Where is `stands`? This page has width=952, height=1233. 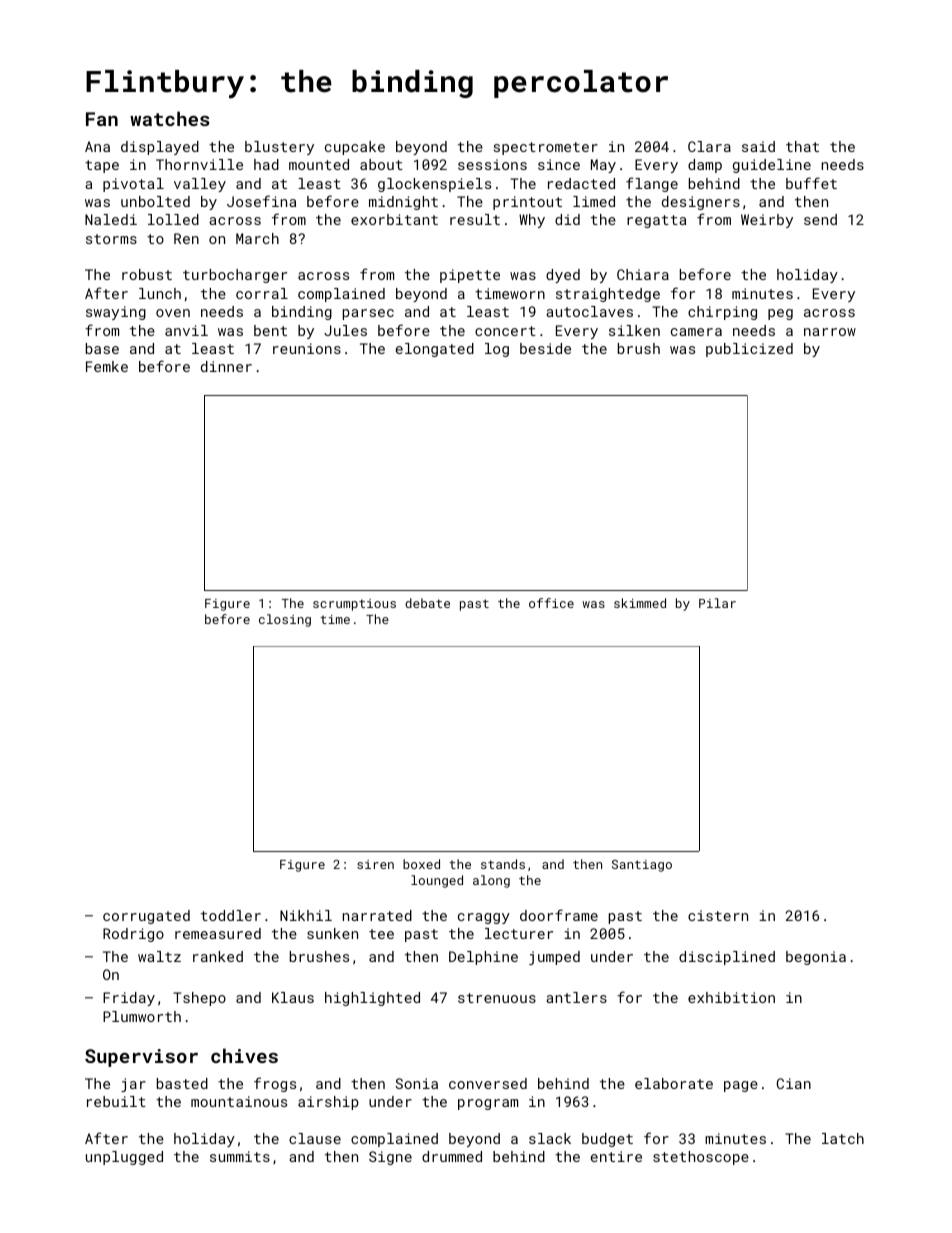 stands is located at coordinates (503, 864).
